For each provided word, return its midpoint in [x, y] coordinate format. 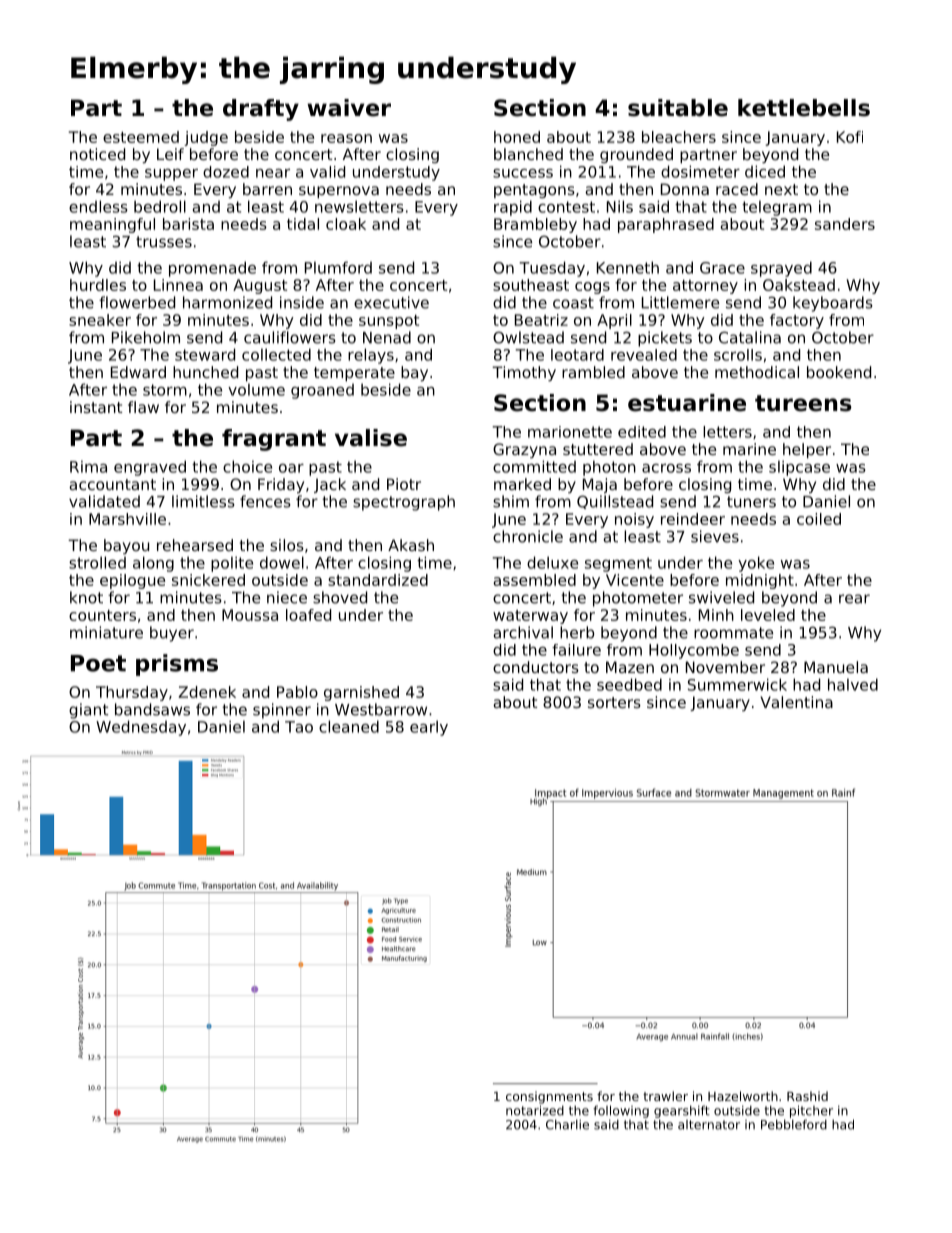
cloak [346, 224]
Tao [299, 727]
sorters [614, 702]
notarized [535, 1110]
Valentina [796, 702]
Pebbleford [794, 1124]
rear [854, 599]
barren [267, 189]
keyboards [833, 304]
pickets [665, 339]
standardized [378, 580]
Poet [98, 663]
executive [391, 302]
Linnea [178, 285]
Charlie [567, 1124]
